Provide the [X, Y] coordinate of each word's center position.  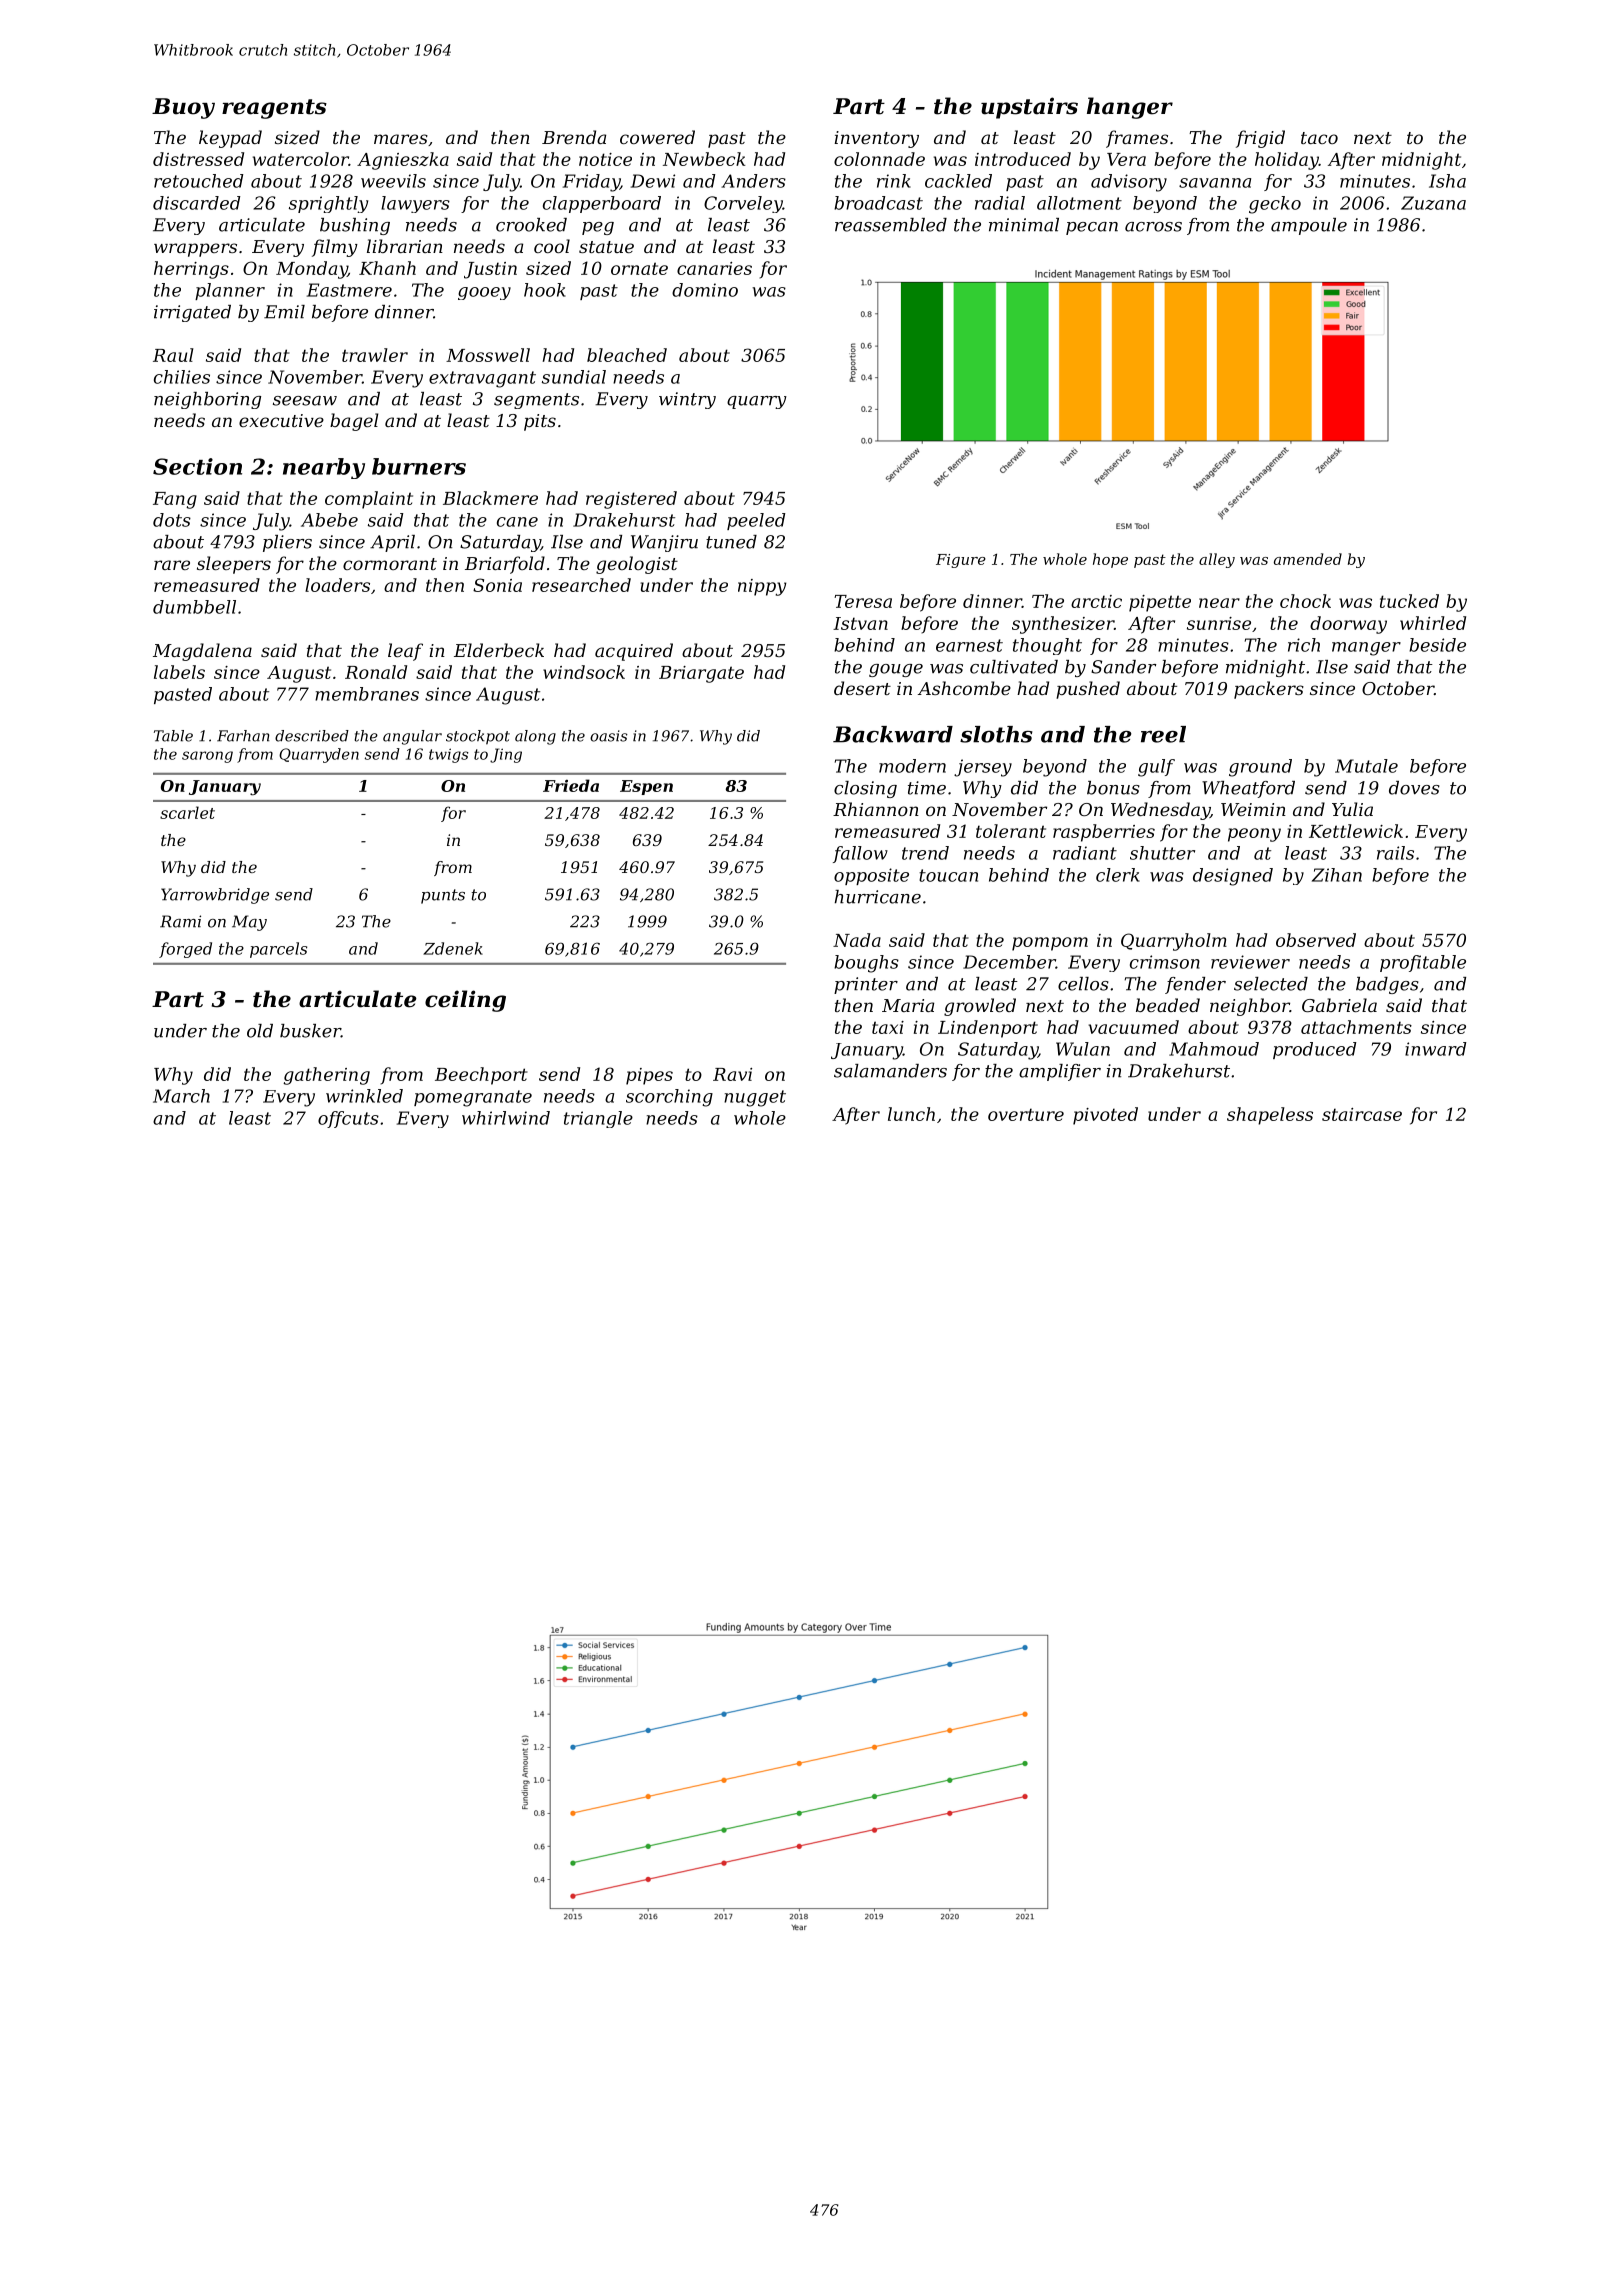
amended [1308, 559]
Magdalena [202, 652]
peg [598, 228]
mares [401, 139]
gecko [1275, 205]
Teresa [863, 601]
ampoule [1309, 226]
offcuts [348, 1119]
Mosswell [488, 355]
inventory [876, 139]
